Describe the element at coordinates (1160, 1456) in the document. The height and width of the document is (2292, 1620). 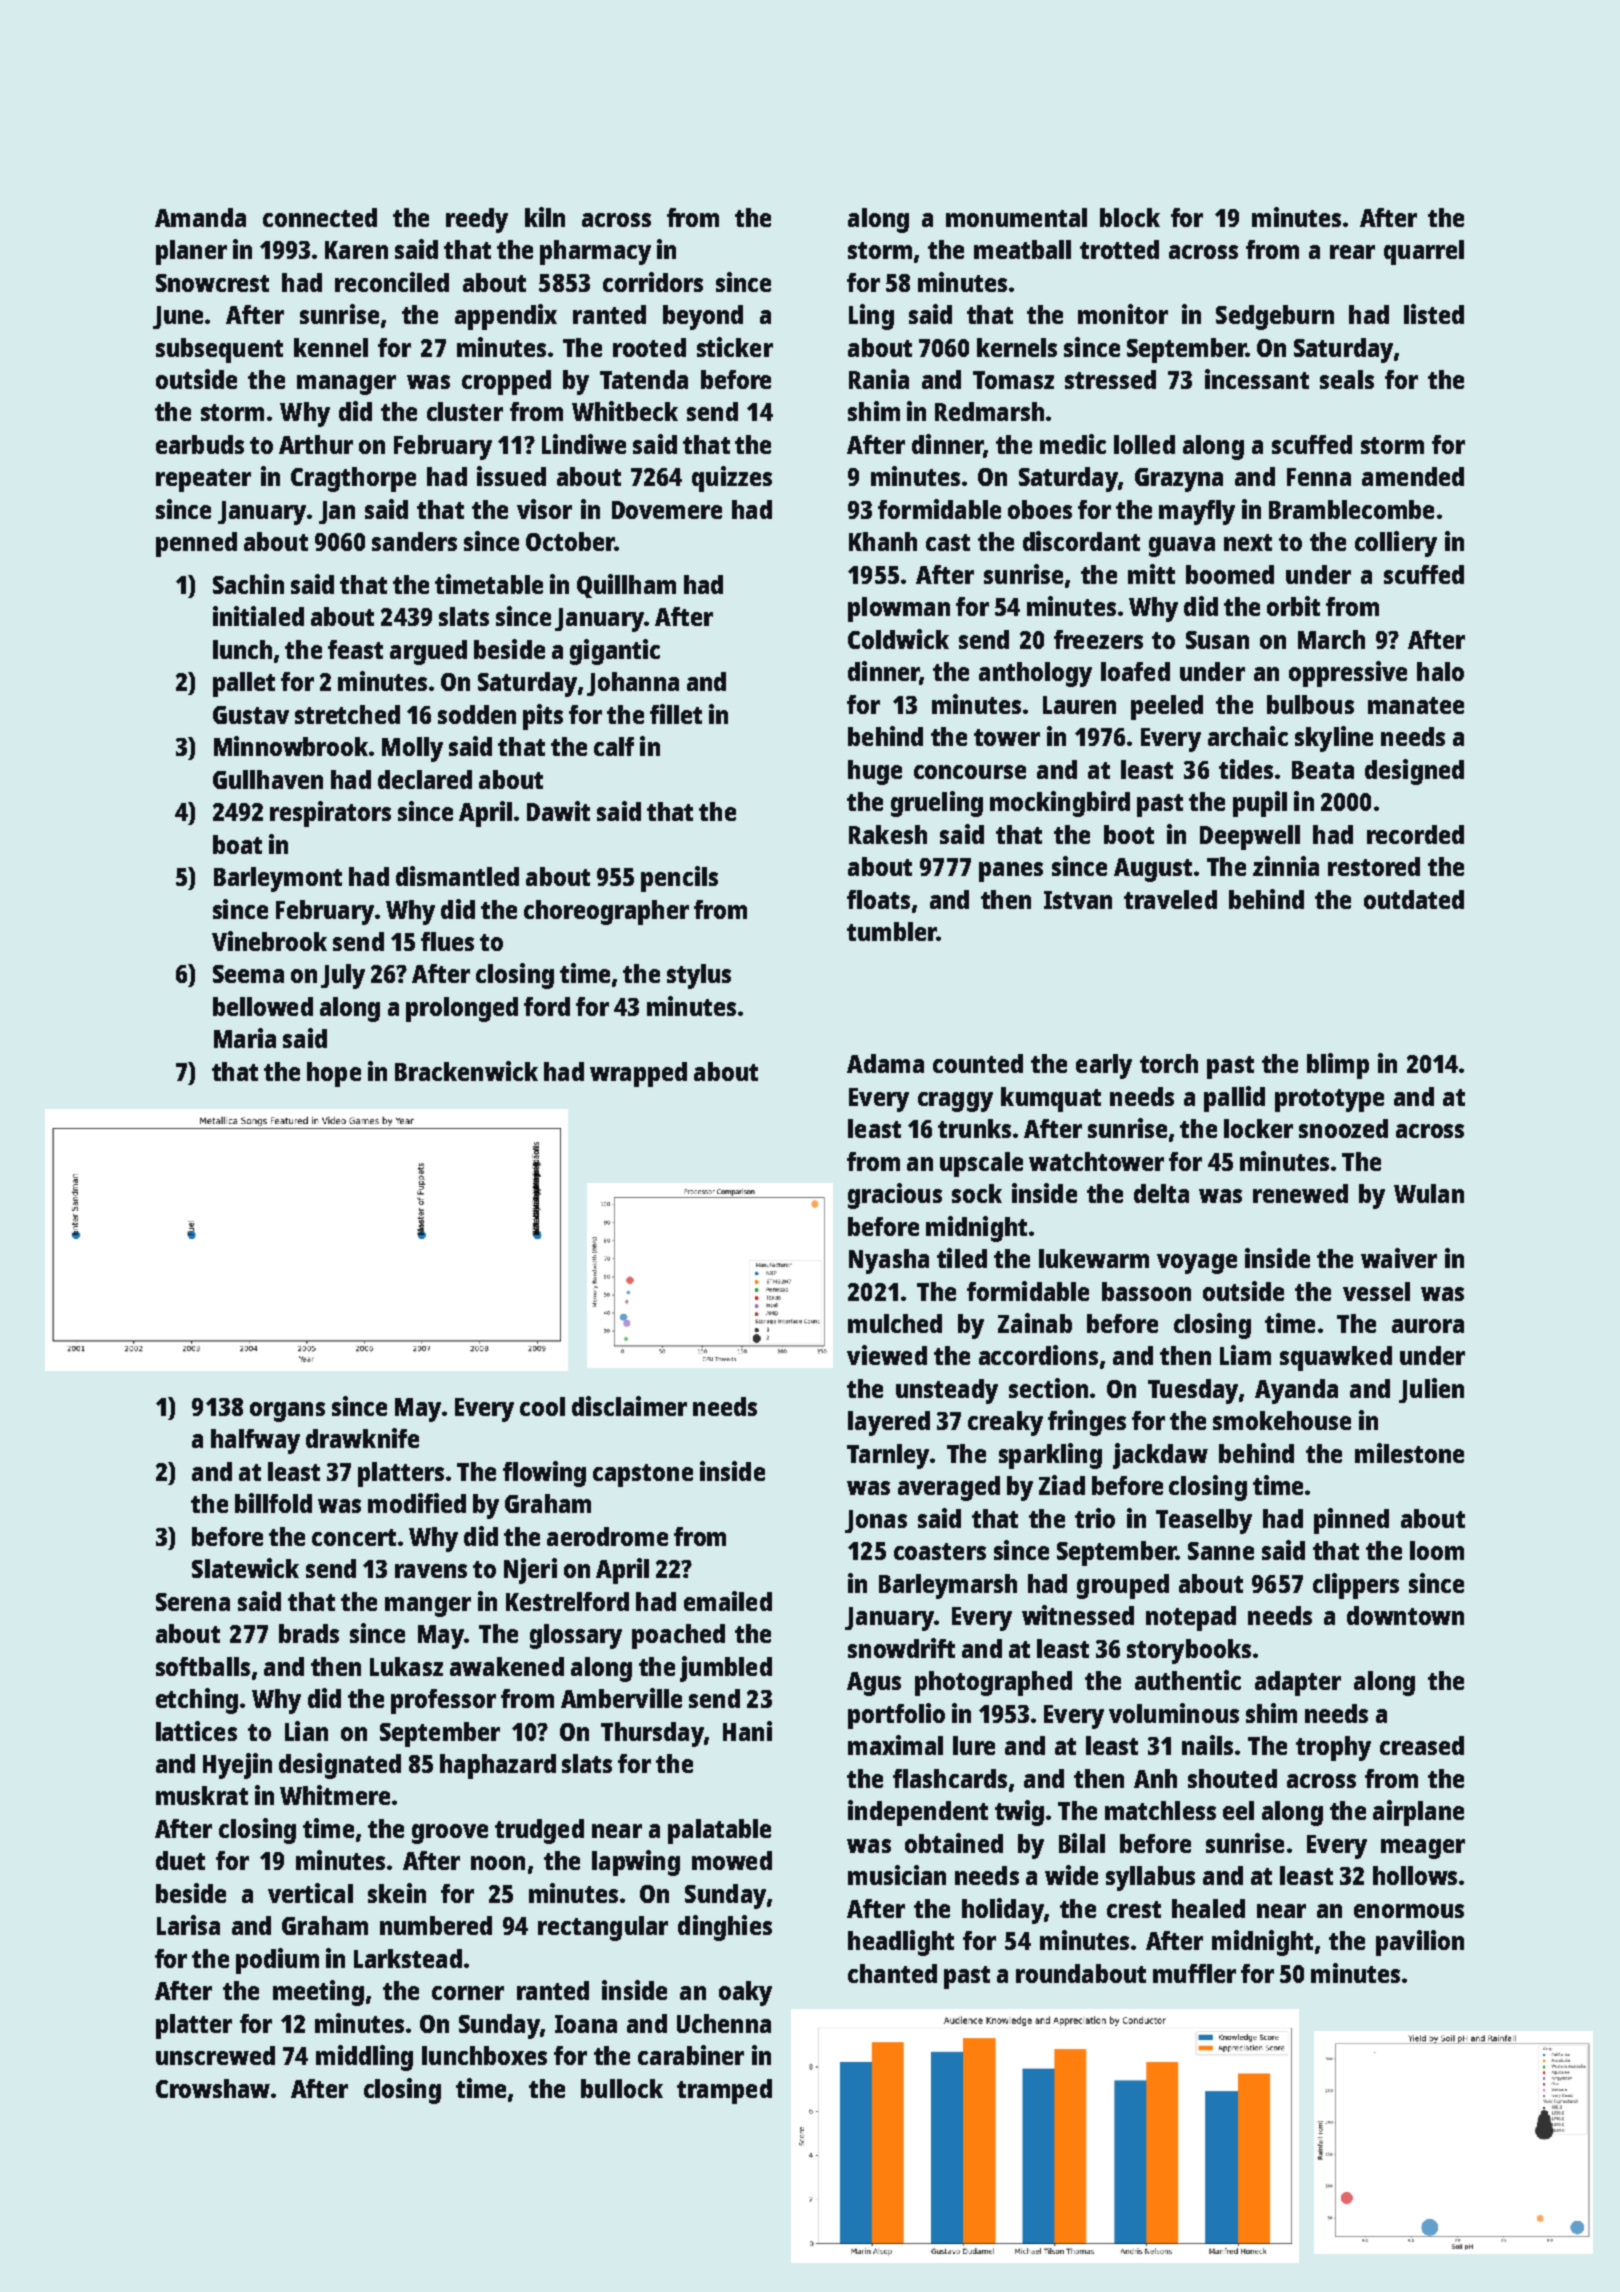
I see `jackdaw` at that location.
